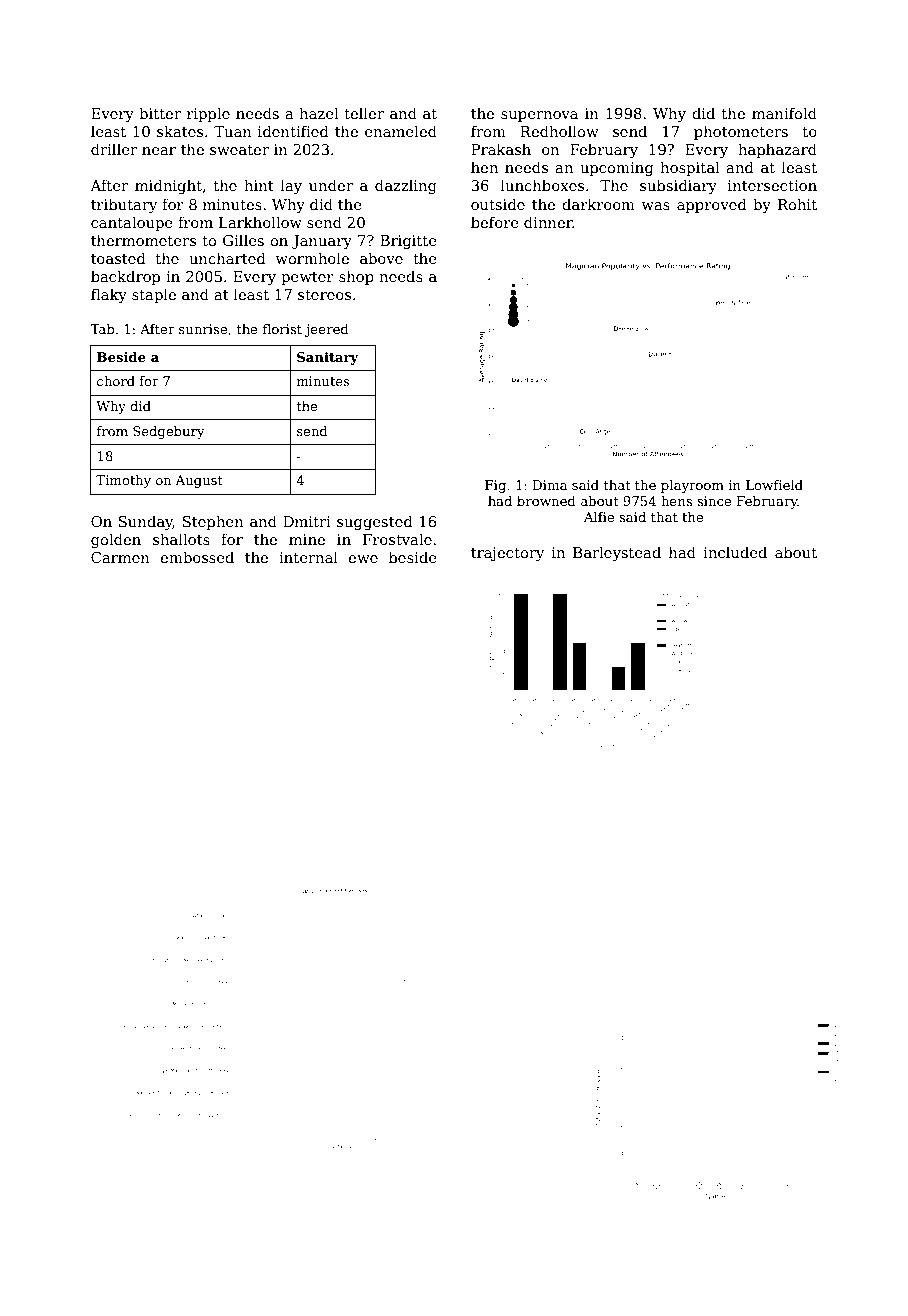 Image resolution: width=908 pixels, height=1316 pixels. I want to click on hazel, so click(318, 113).
